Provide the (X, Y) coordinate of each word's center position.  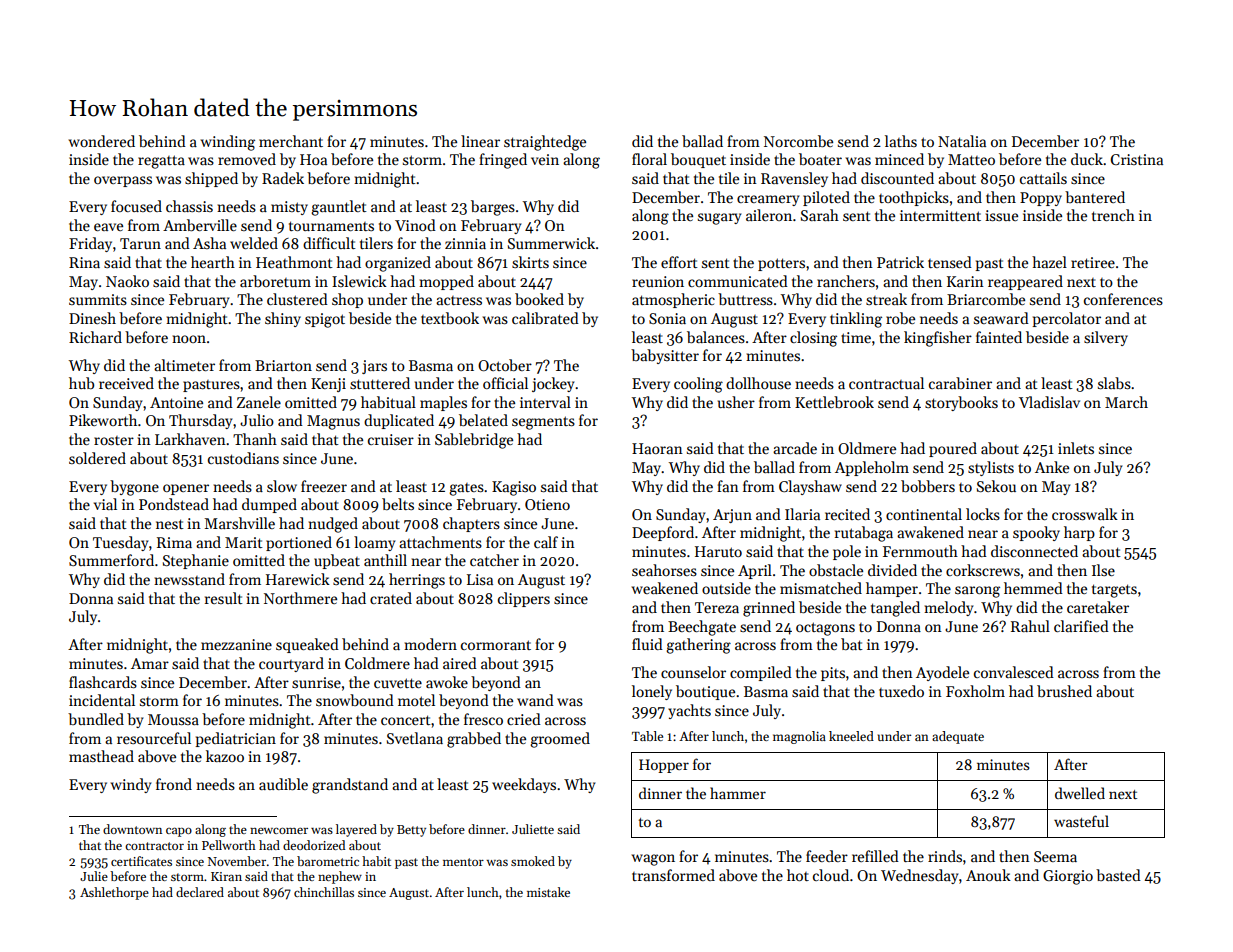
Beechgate (702, 628)
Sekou (996, 486)
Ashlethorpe (114, 893)
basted (1118, 875)
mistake (548, 892)
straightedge (545, 143)
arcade (795, 448)
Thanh (255, 439)
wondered (102, 141)
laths (901, 141)
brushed (1064, 691)
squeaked (307, 645)
